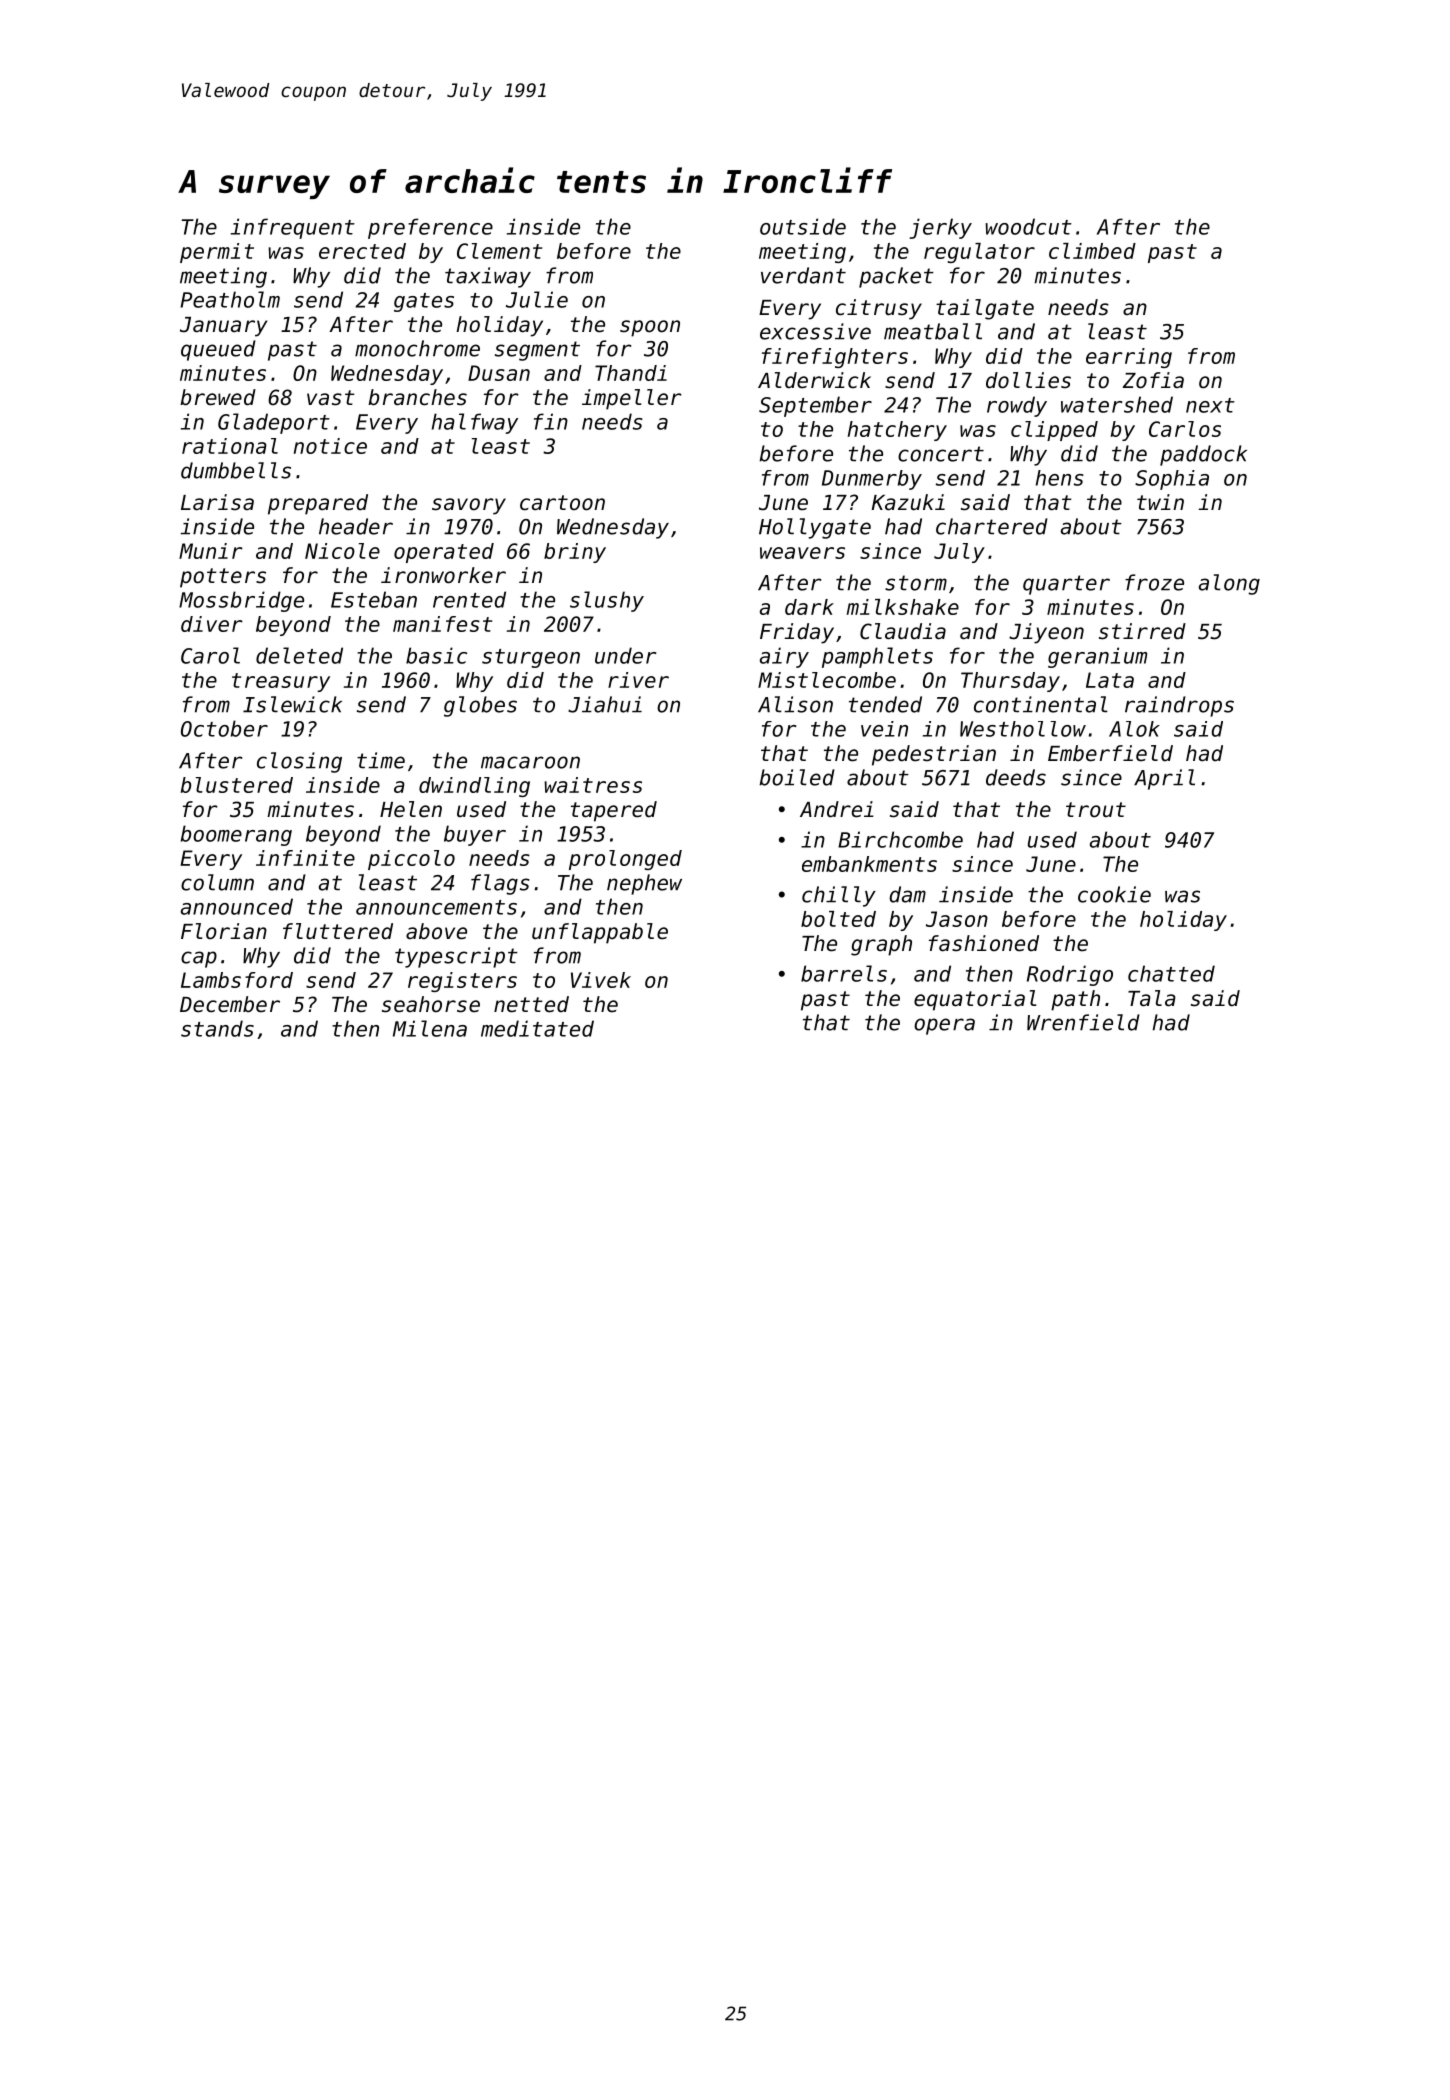 The image size is (1450, 2100). What do you see at coordinates (803, 226) in the screenshot?
I see `outside` at bounding box center [803, 226].
